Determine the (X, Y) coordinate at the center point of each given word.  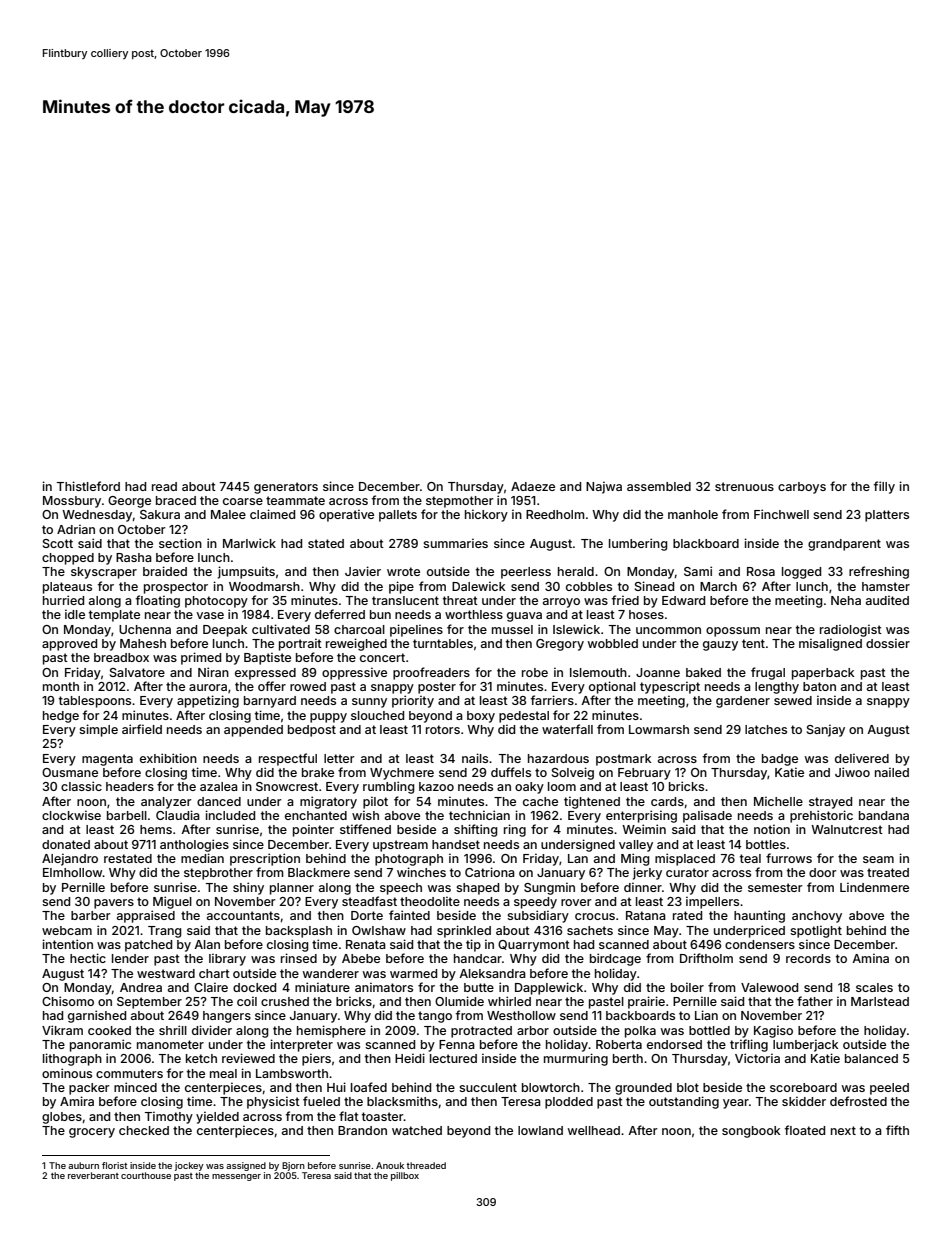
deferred (340, 614)
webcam (67, 930)
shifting (475, 830)
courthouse (146, 1175)
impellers (712, 902)
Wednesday (97, 516)
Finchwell (781, 514)
